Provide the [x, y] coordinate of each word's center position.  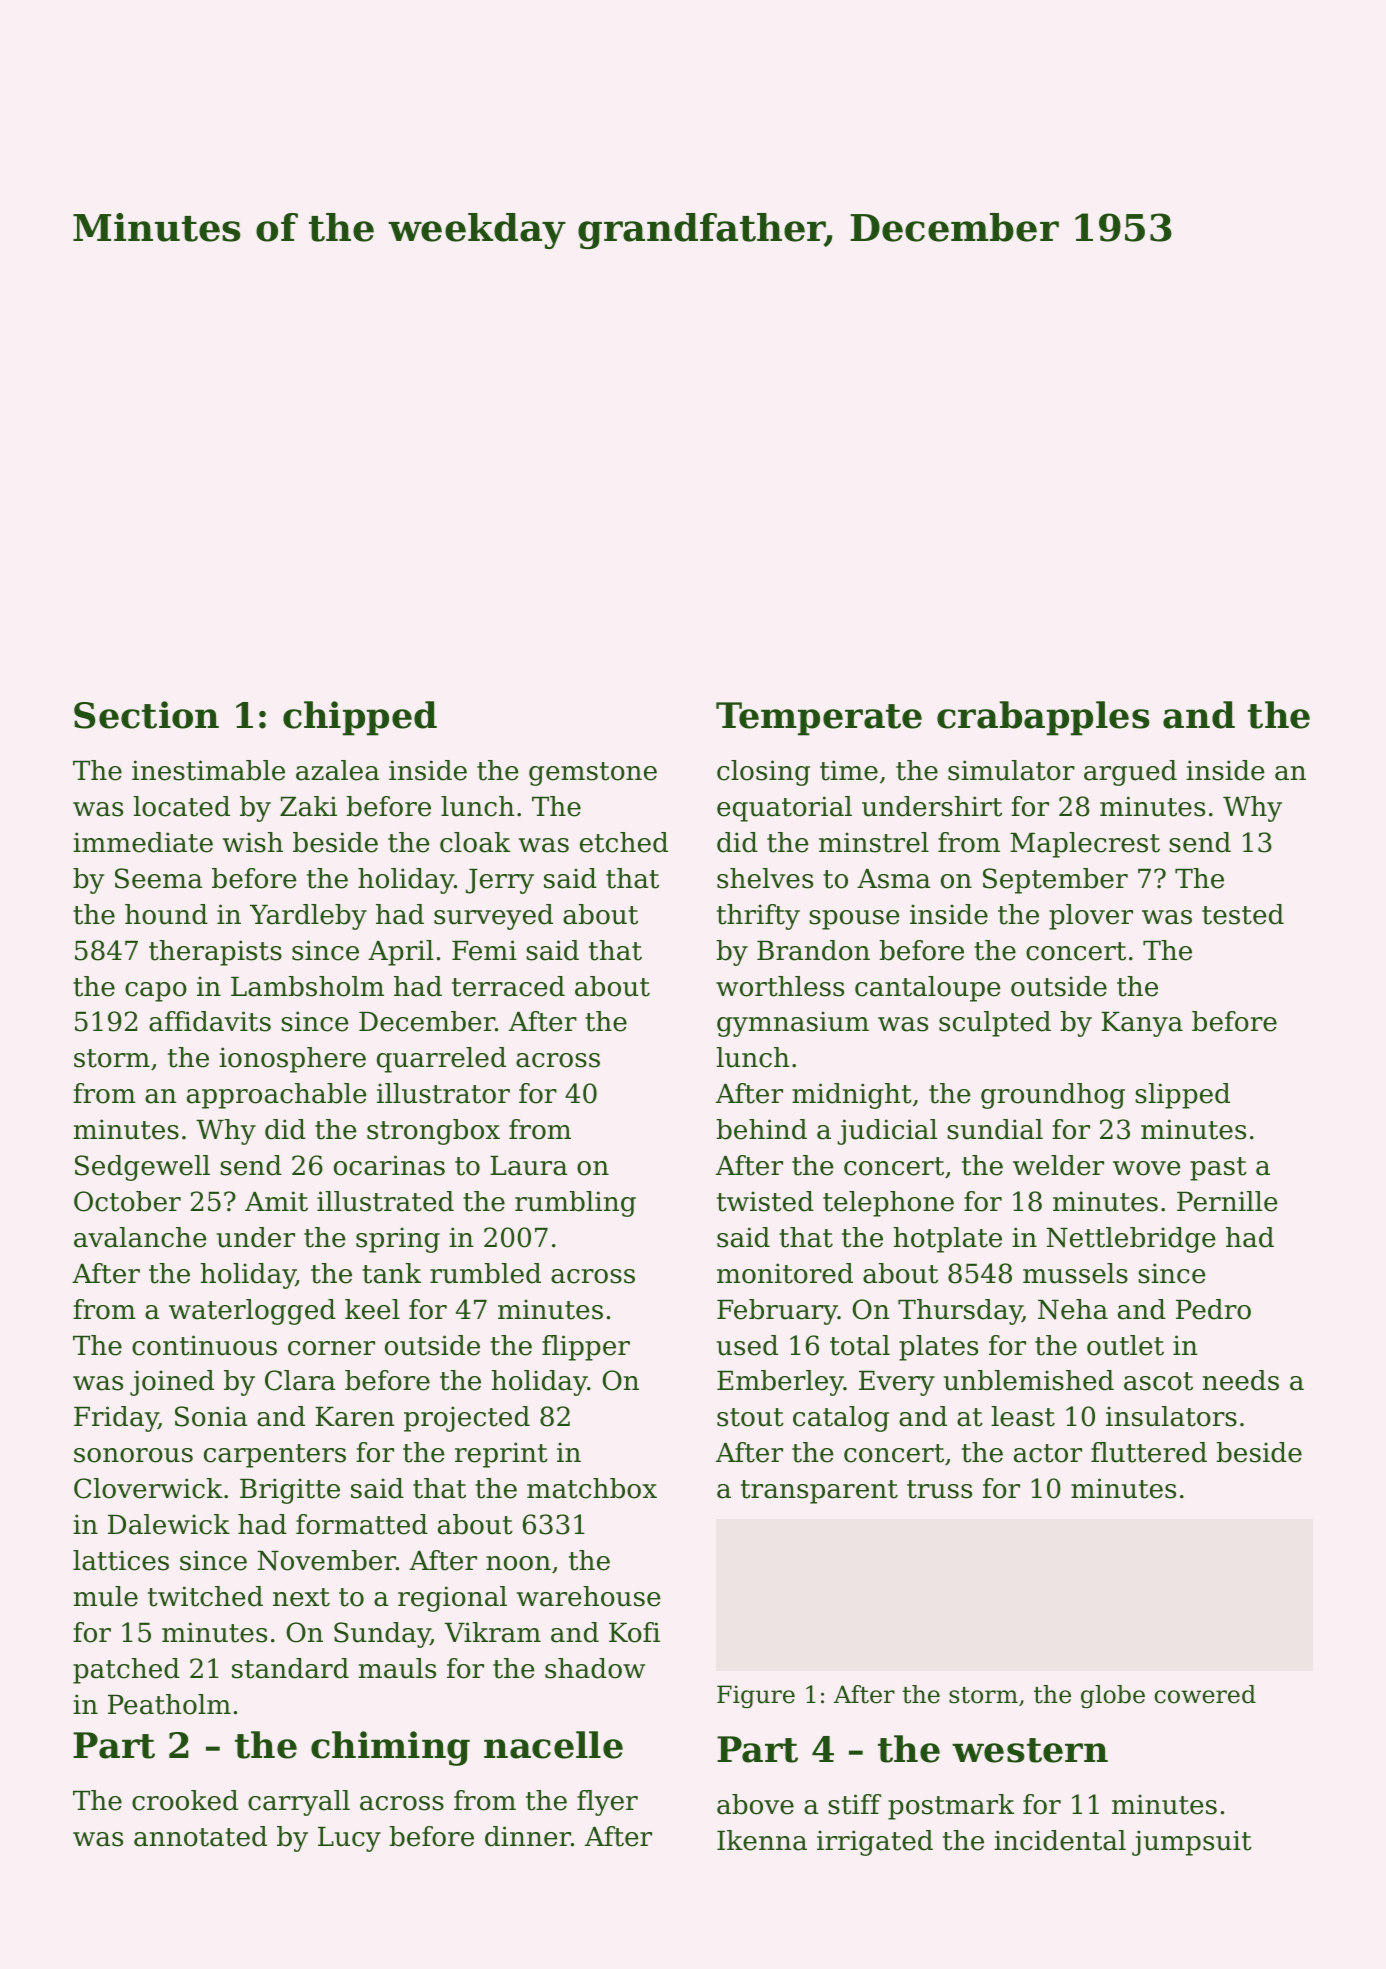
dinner [528, 1836]
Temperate [819, 719]
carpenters [275, 1456]
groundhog [1053, 1096]
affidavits [210, 1021]
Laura [528, 1166]
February [777, 1312]
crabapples [1043, 718]
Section [146, 715]
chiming [390, 1748]
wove [1146, 1168]
